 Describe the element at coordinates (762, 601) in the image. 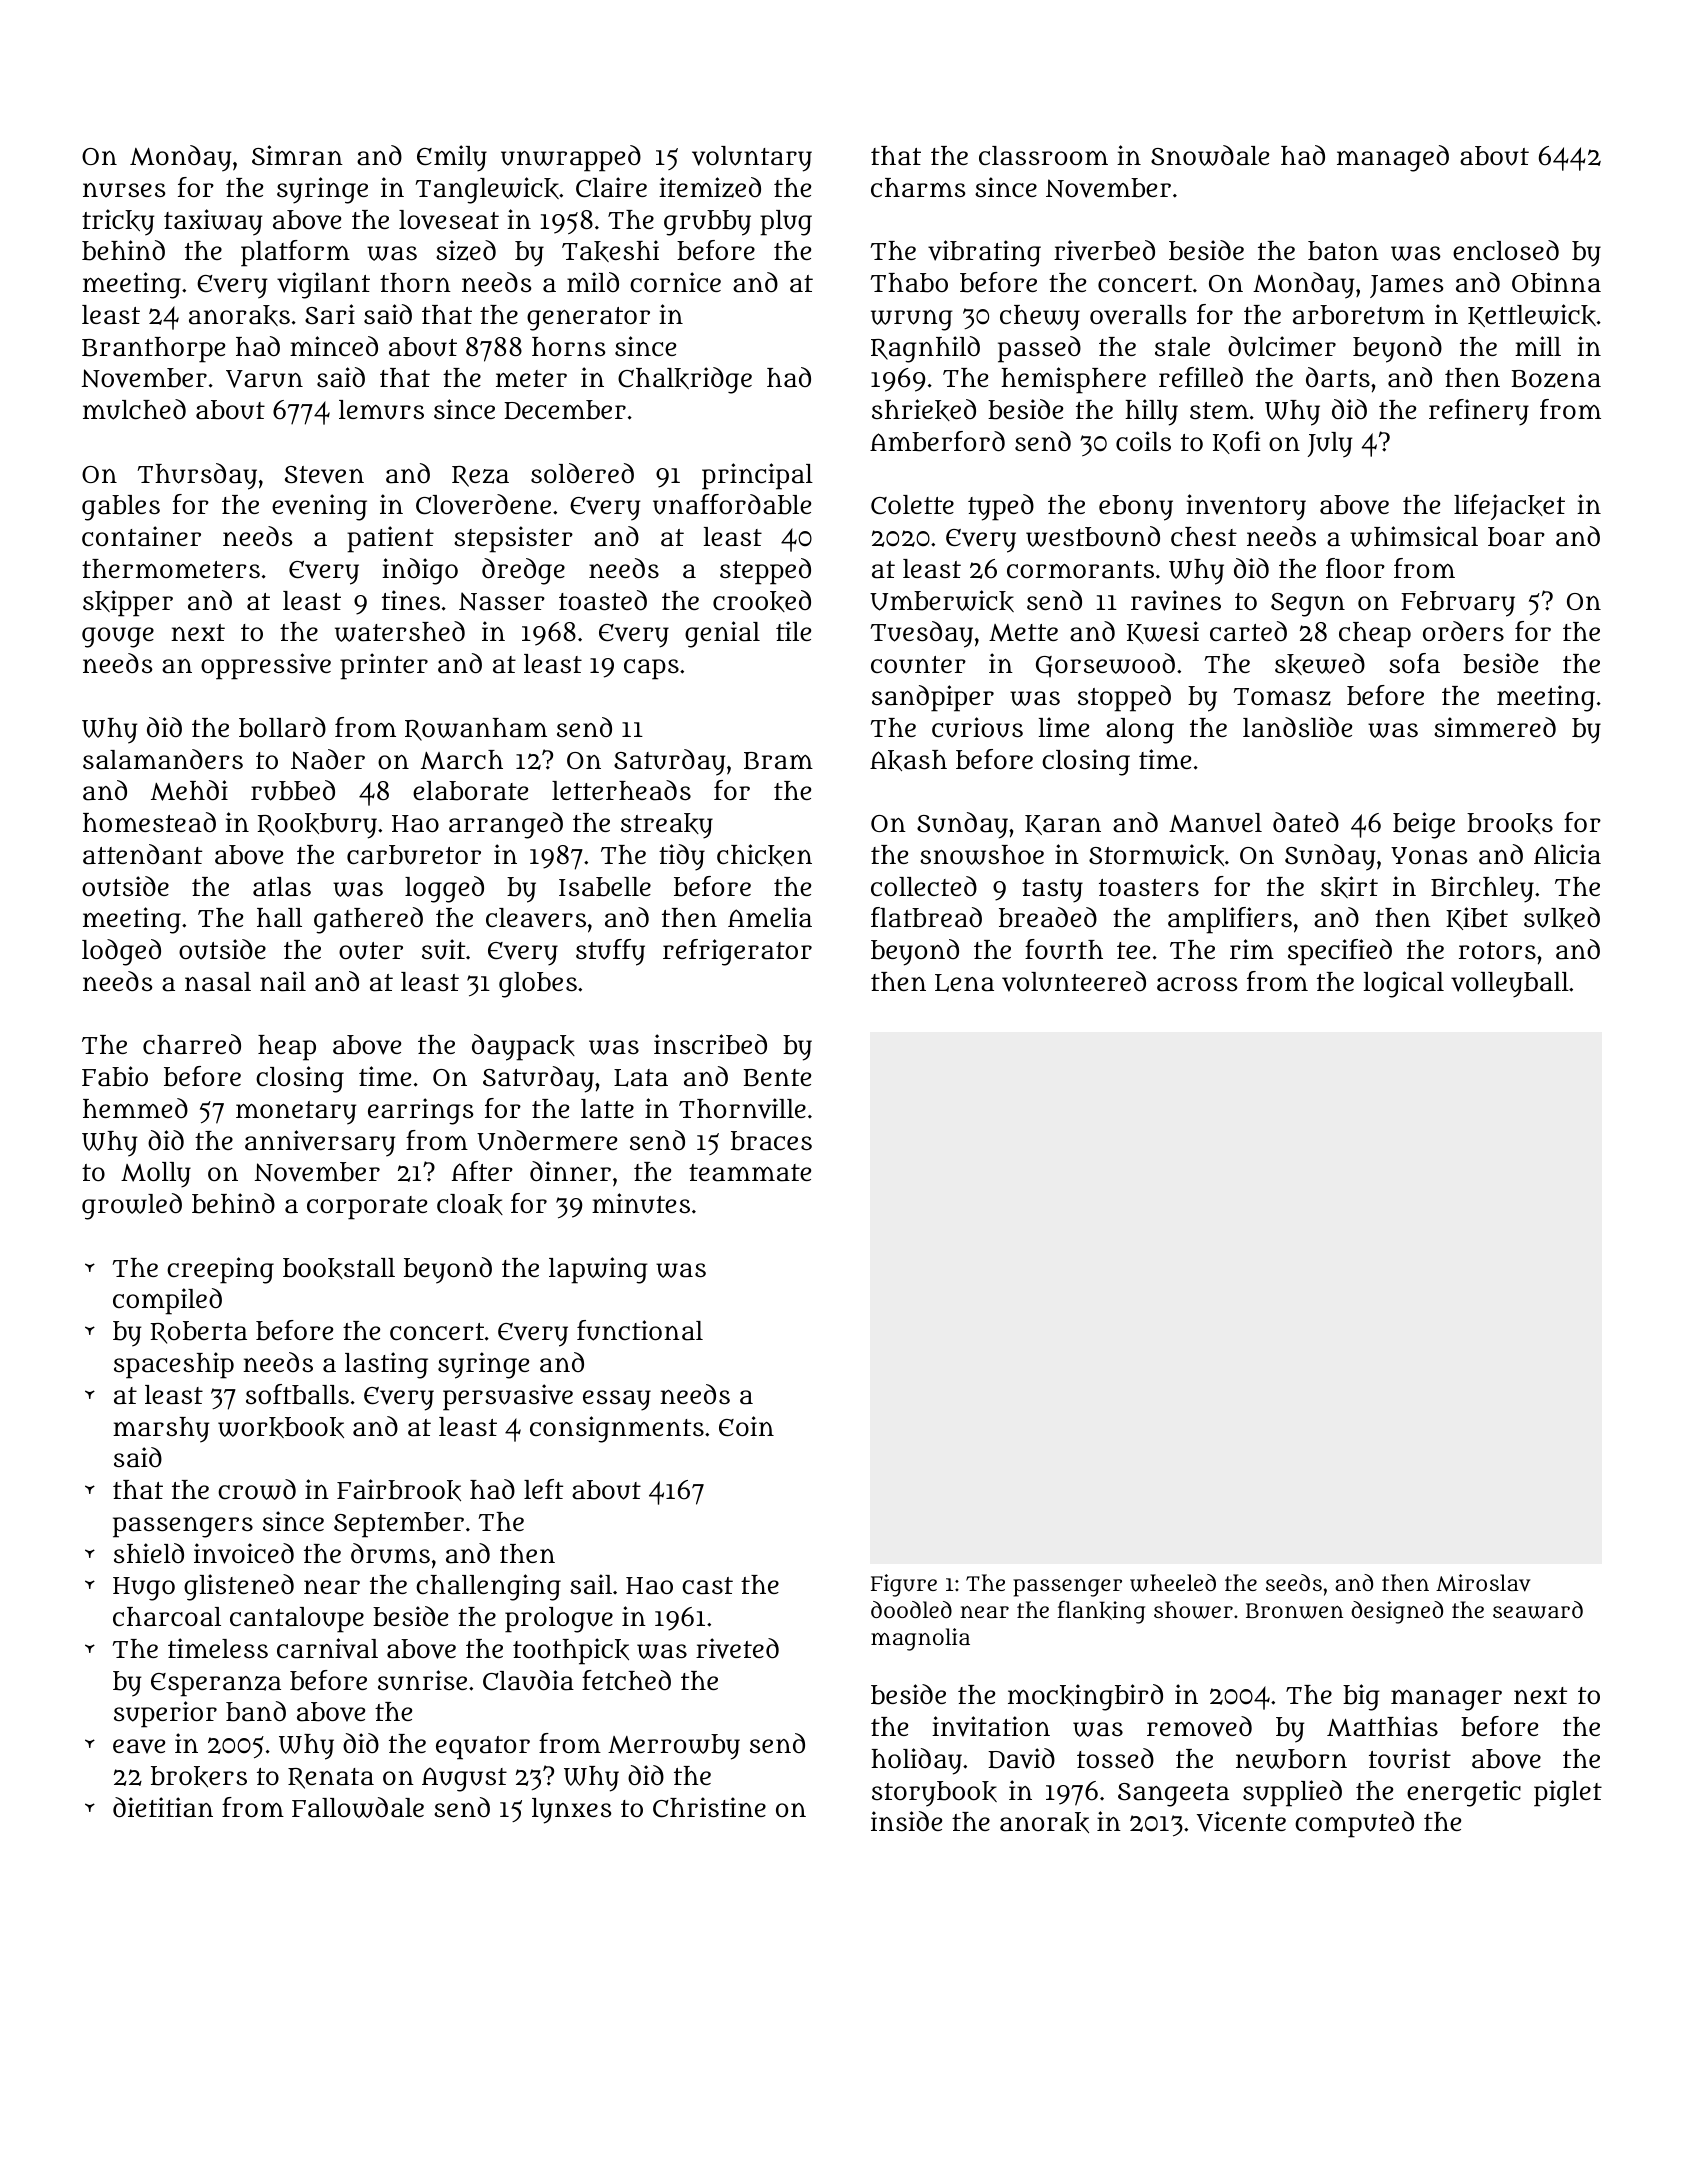

I see `crooked` at that location.
